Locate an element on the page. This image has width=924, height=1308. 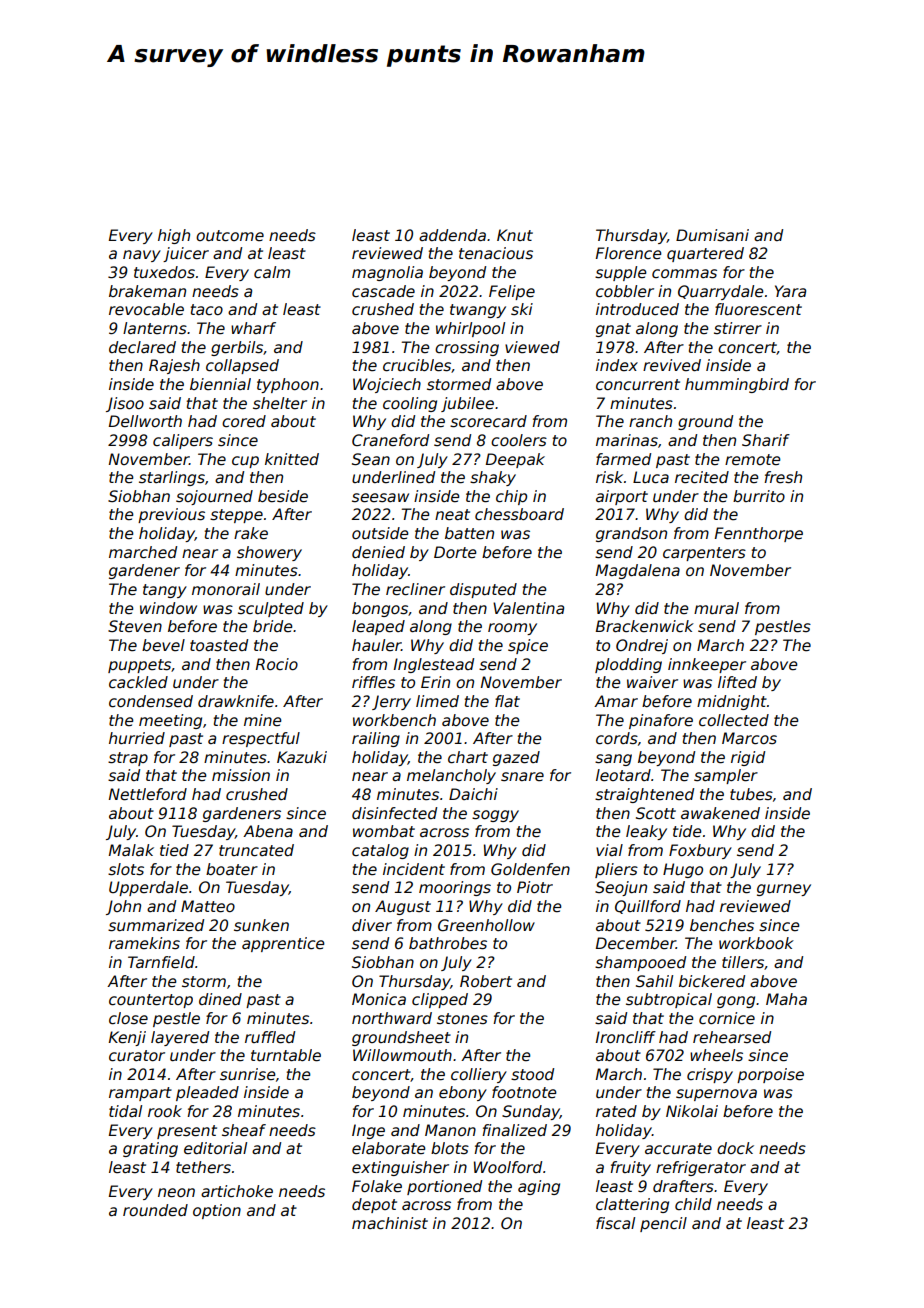
beside is located at coordinates (283, 496).
